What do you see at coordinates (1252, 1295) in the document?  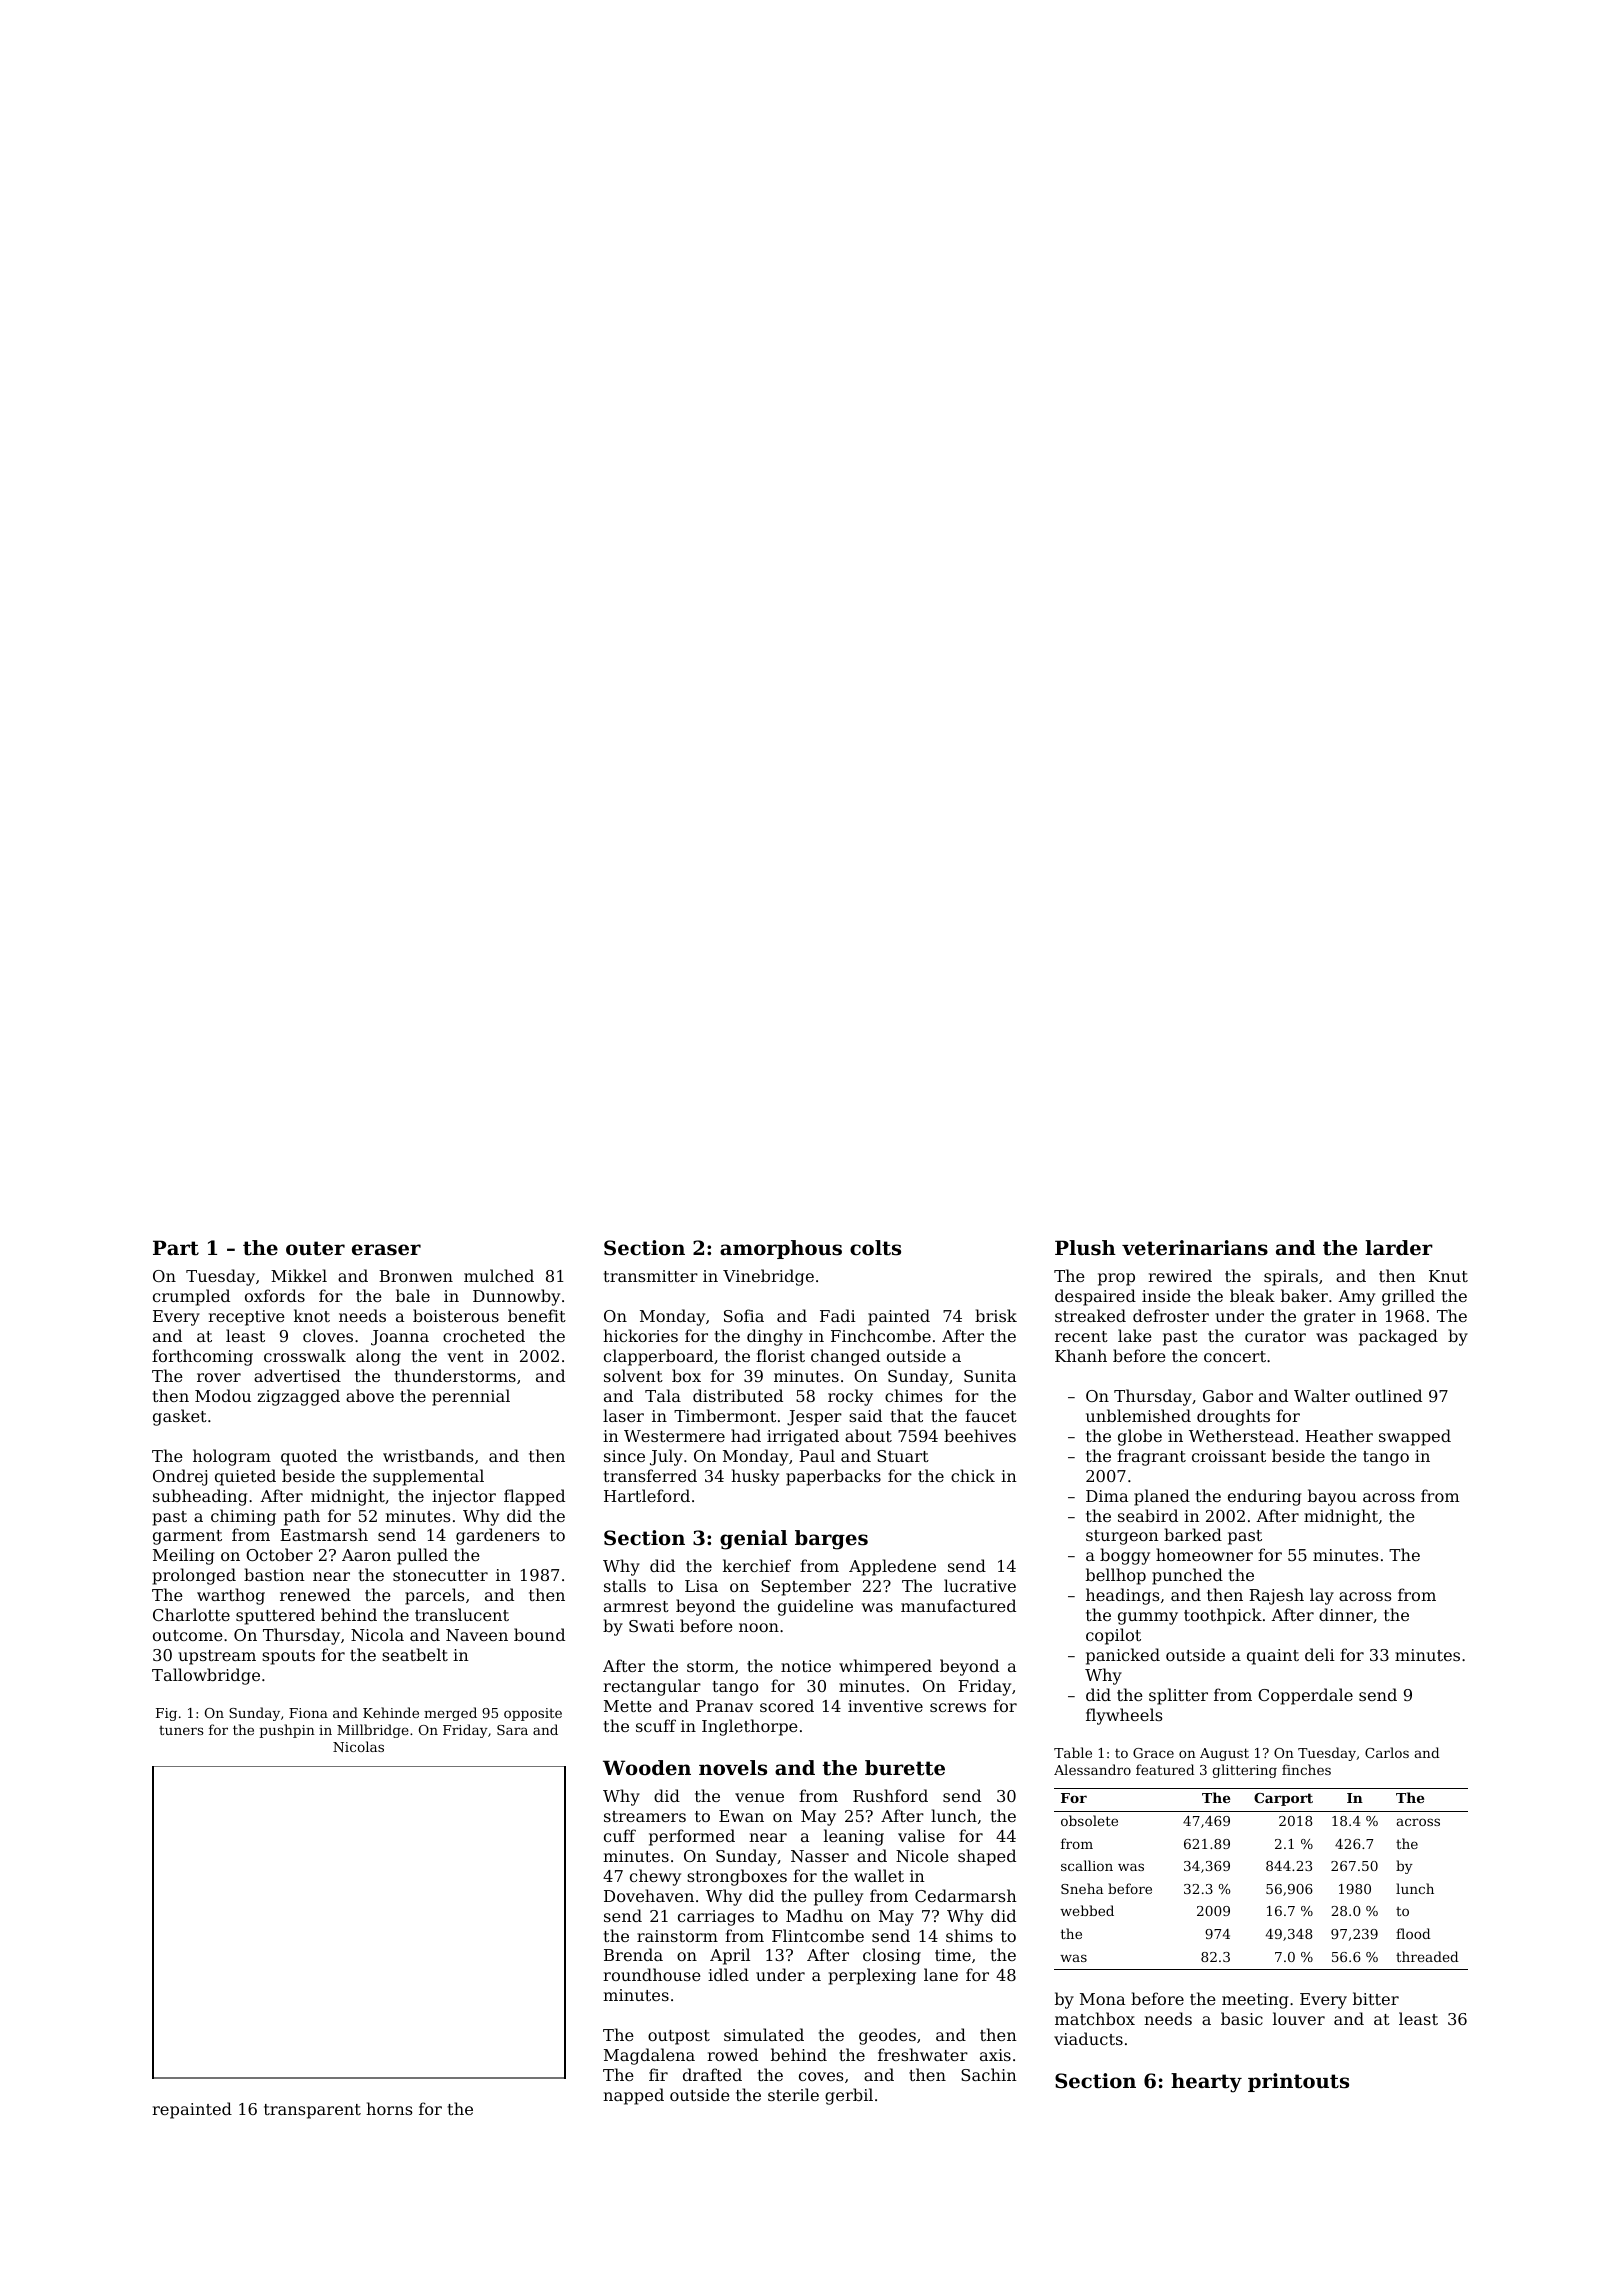 I see `bleak` at bounding box center [1252, 1295].
